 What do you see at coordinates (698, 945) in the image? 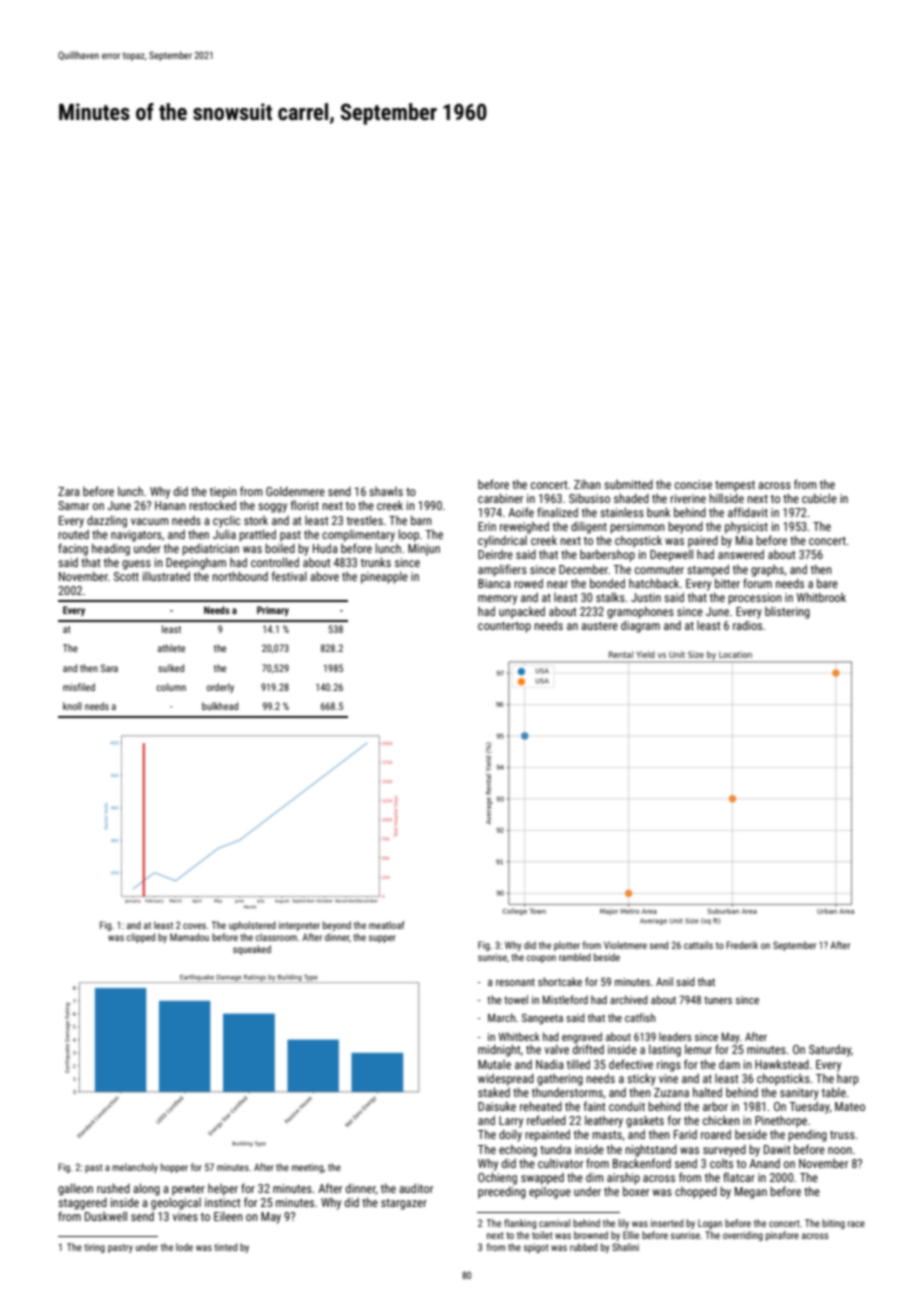
I see `cattails` at bounding box center [698, 945].
